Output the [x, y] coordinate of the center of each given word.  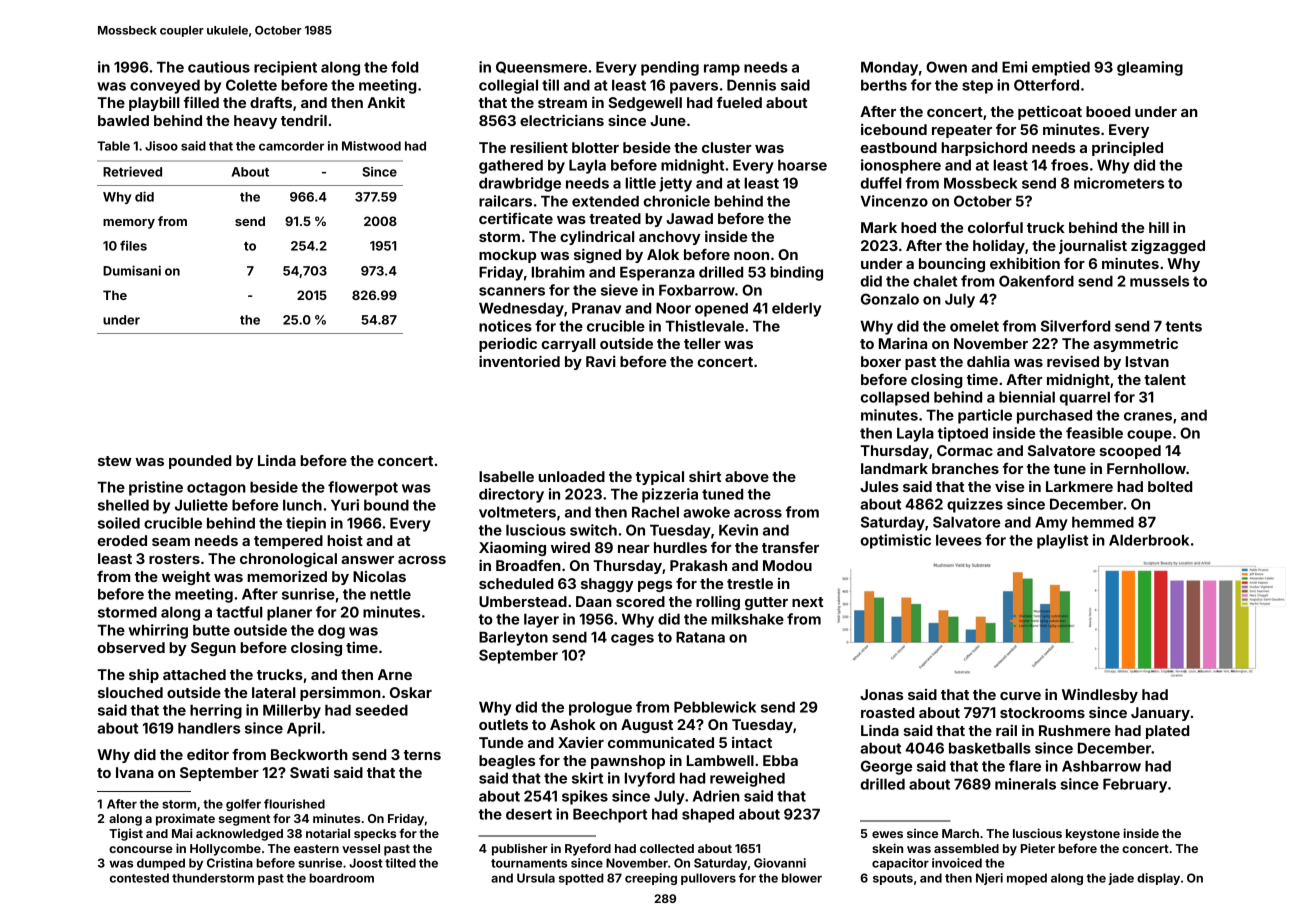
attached [194, 674]
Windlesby [1100, 695]
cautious [219, 67]
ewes [887, 834]
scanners [512, 291]
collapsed [894, 399]
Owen [946, 67]
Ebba [780, 760]
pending [670, 68]
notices [505, 326]
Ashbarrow [1101, 766]
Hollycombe [225, 850]
